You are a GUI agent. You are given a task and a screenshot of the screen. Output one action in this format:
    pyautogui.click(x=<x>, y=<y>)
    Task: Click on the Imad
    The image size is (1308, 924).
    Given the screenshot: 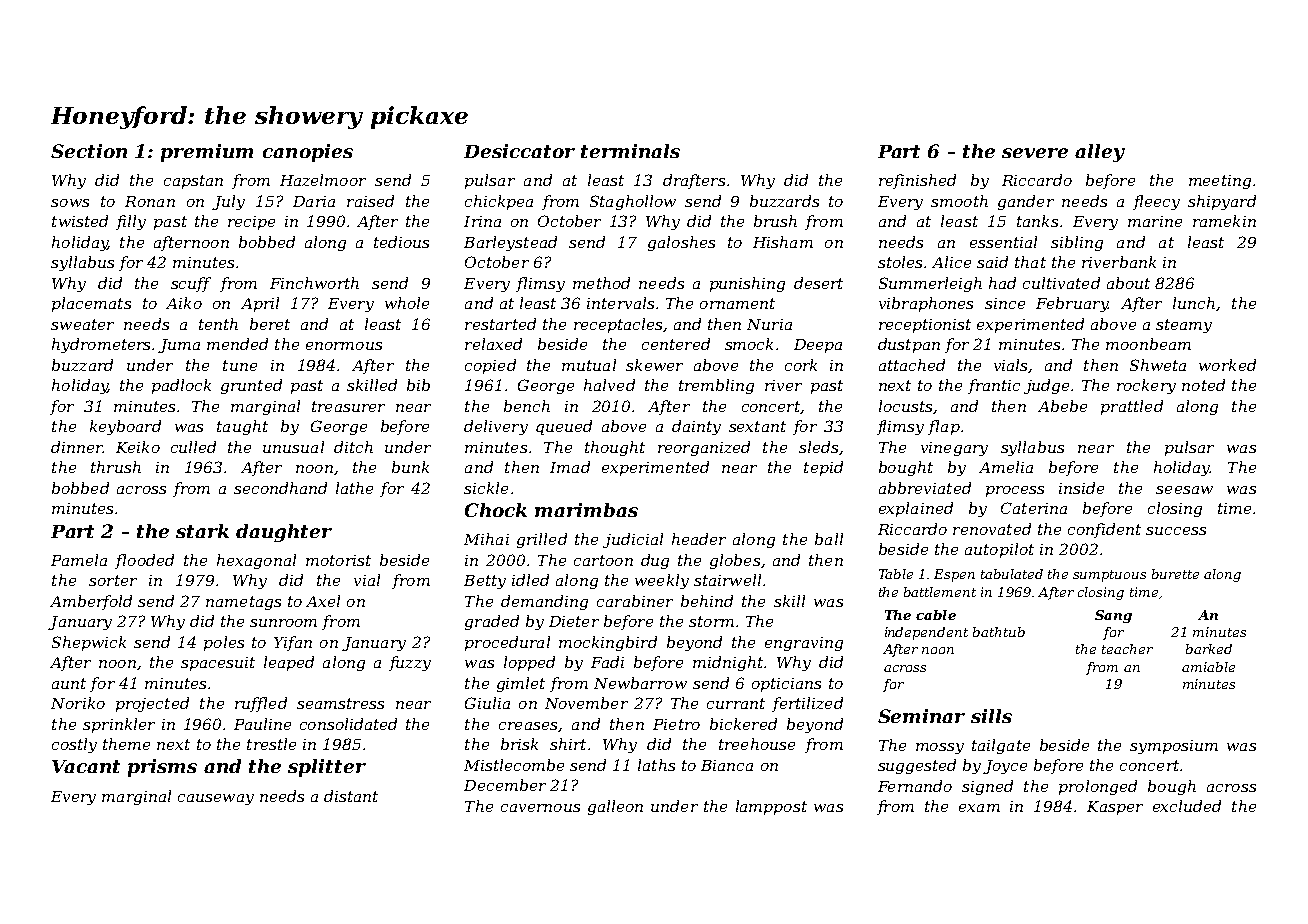 What is the action you would take?
    pyautogui.click(x=570, y=467)
